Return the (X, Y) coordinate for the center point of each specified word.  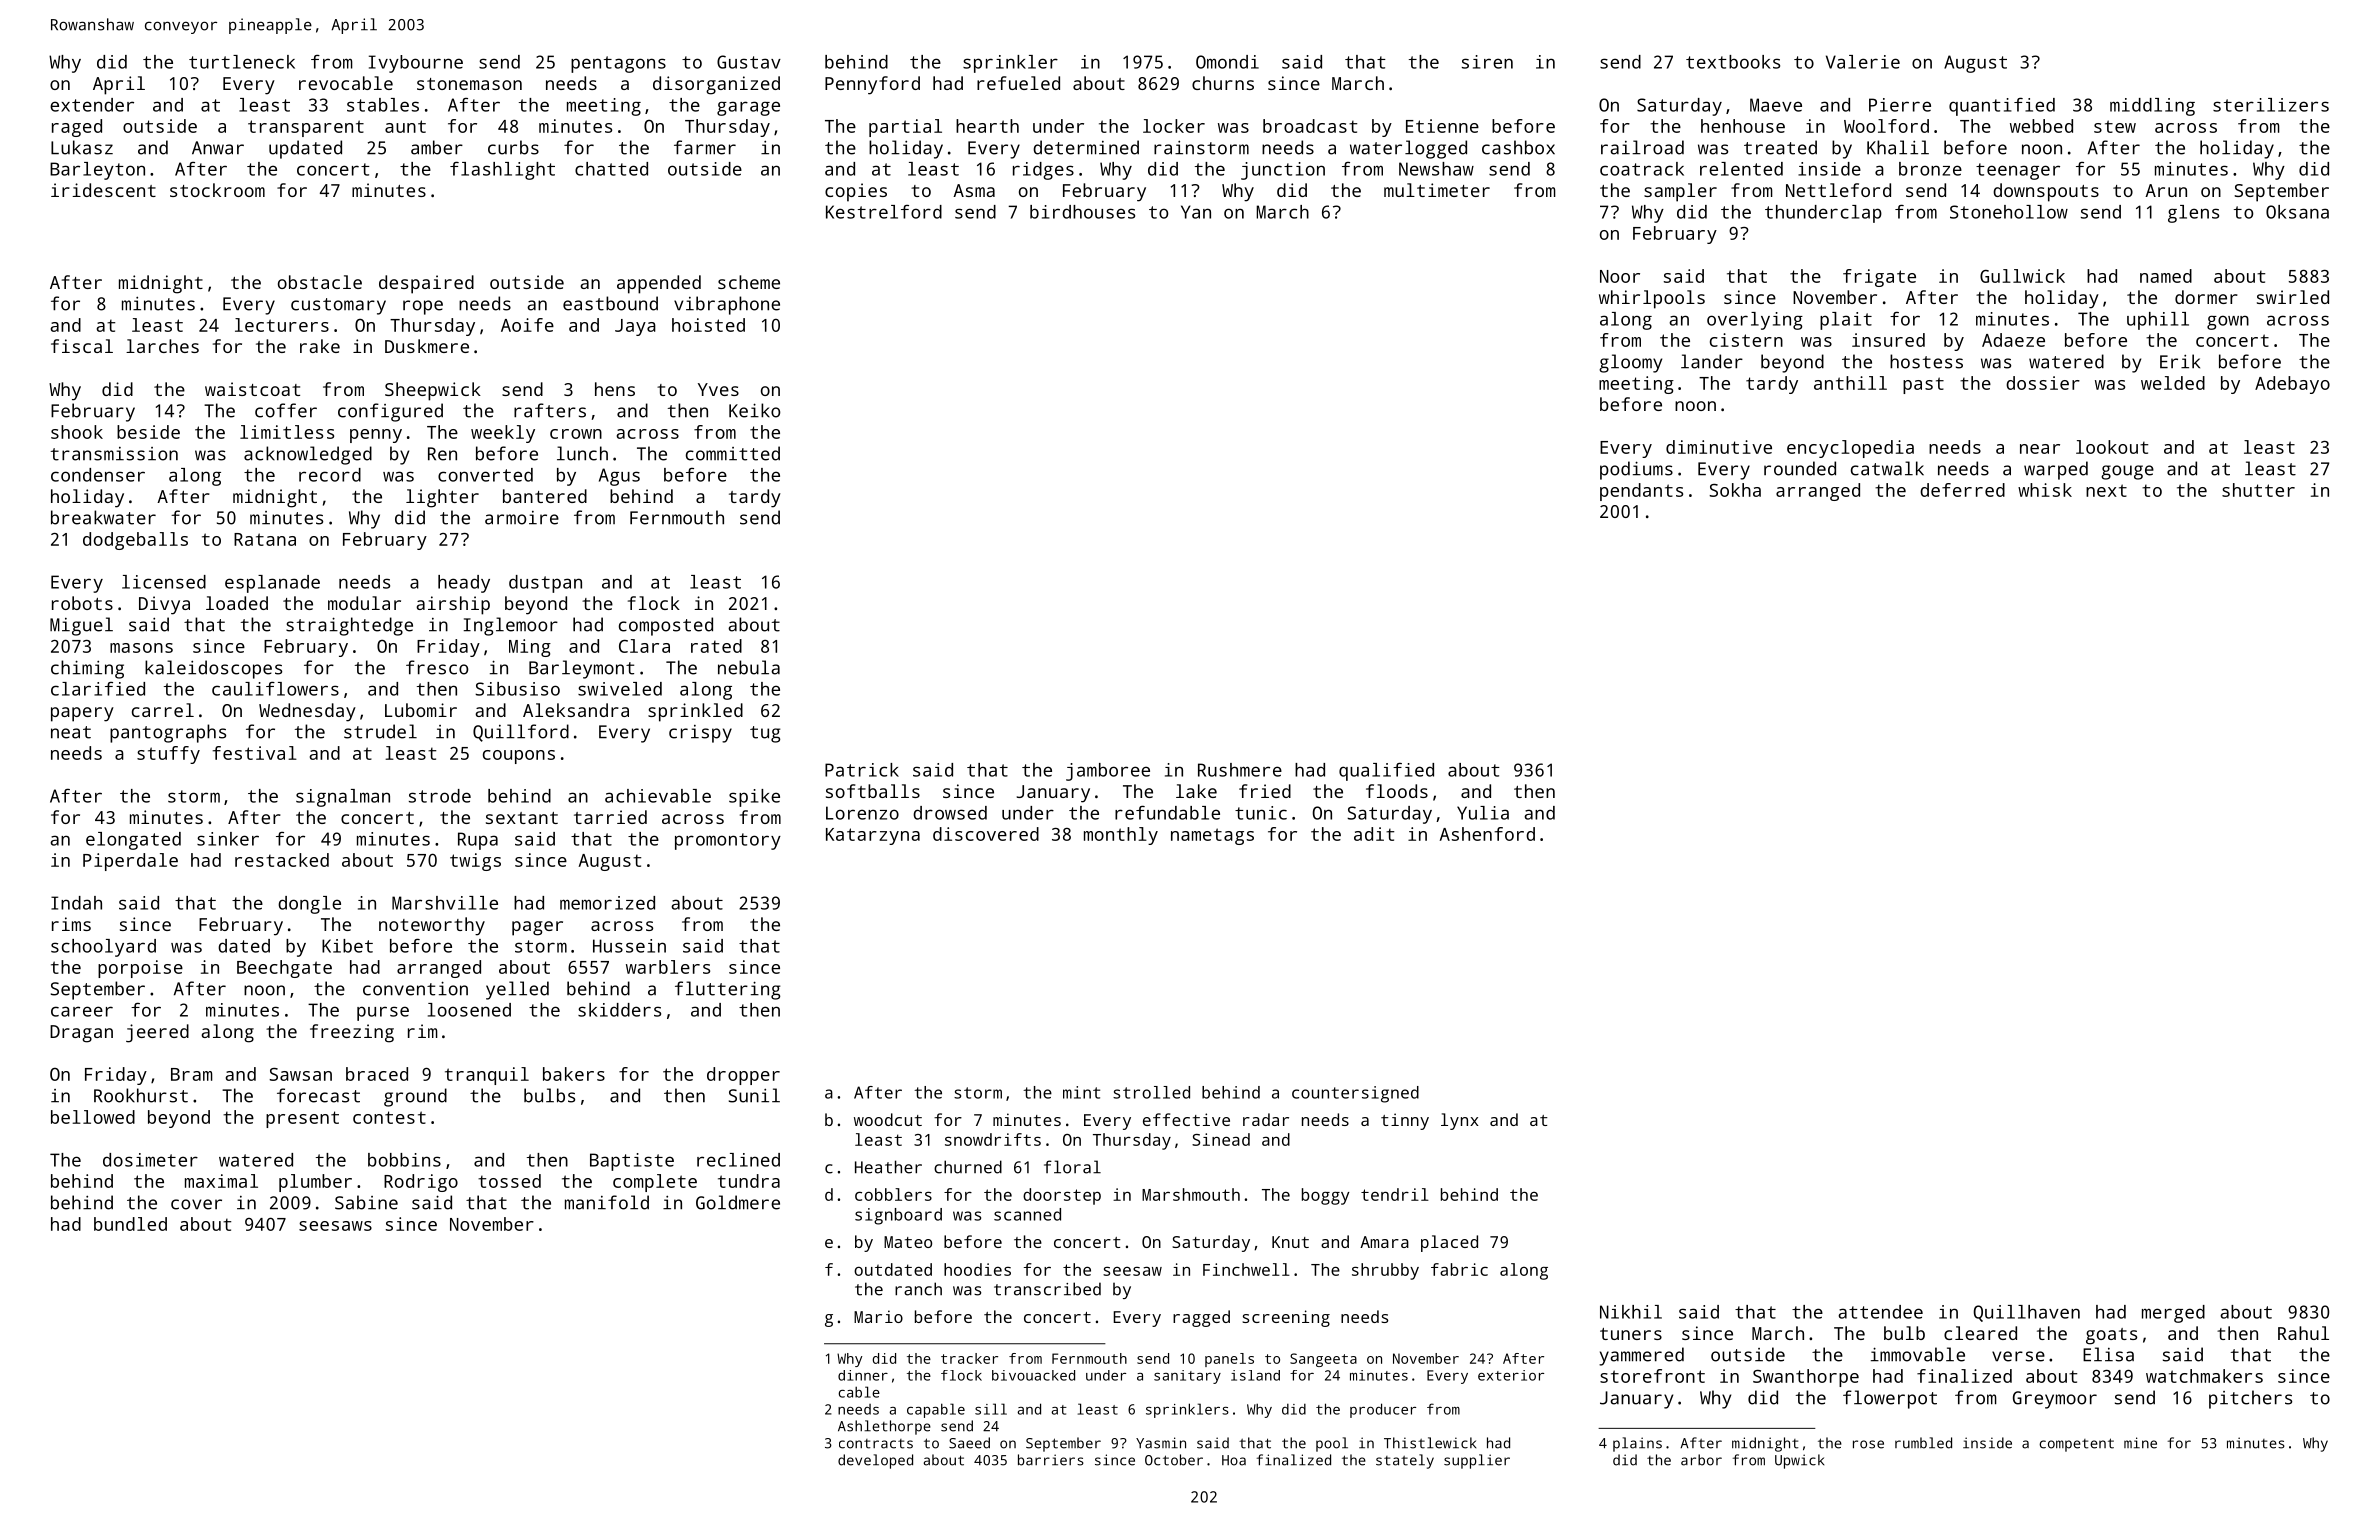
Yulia (1483, 813)
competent (2076, 1445)
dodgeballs (135, 541)
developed (875, 1461)
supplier (1477, 1461)
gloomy (1630, 363)
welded (2173, 383)
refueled (1018, 83)
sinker (228, 839)
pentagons (618, 64)
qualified (1386, 772)
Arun (2166, 190)
